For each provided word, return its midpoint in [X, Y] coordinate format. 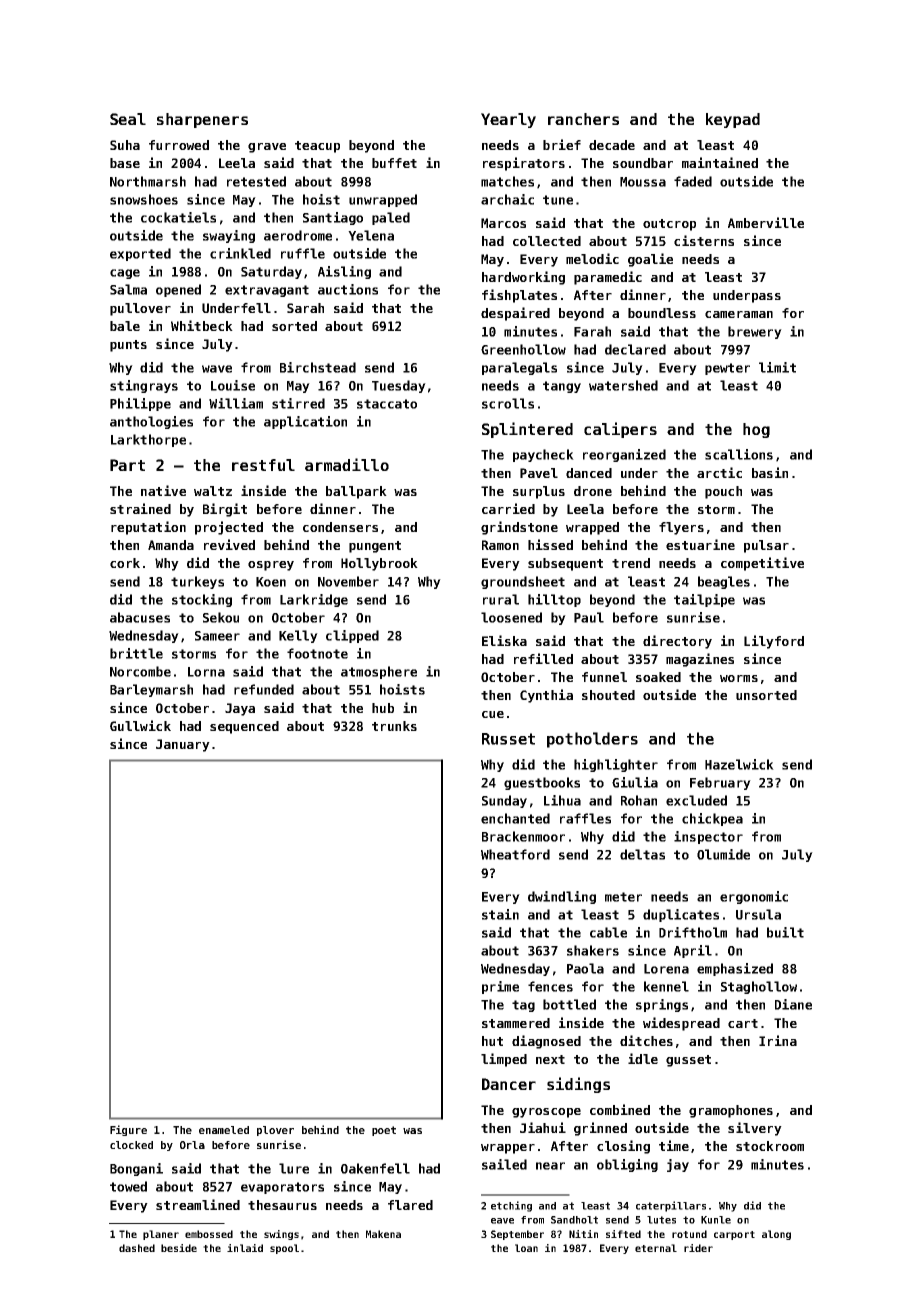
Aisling [344, 272]
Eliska [504, 640]
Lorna [206, 672]
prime [500, 987]
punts [128, 346]
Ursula [758, 914]
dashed [137, 1248]
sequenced [244, 727]
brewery [755, 332]
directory [677, 642]
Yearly [508, 120]
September [517, 1235]
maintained [720, 162]
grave [267, 148]
